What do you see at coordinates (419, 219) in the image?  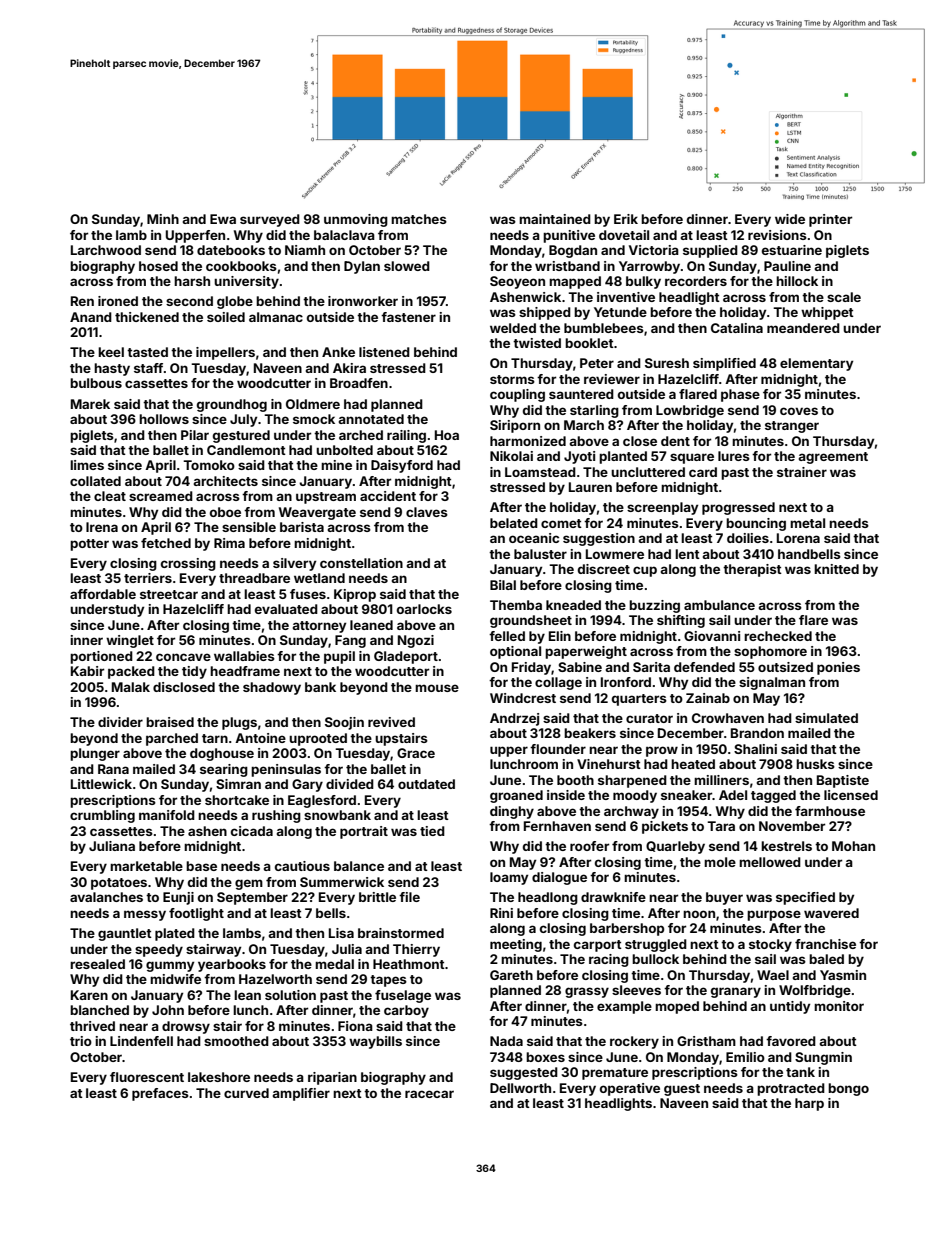 I see `matches` at bounding box center [419, 219].
